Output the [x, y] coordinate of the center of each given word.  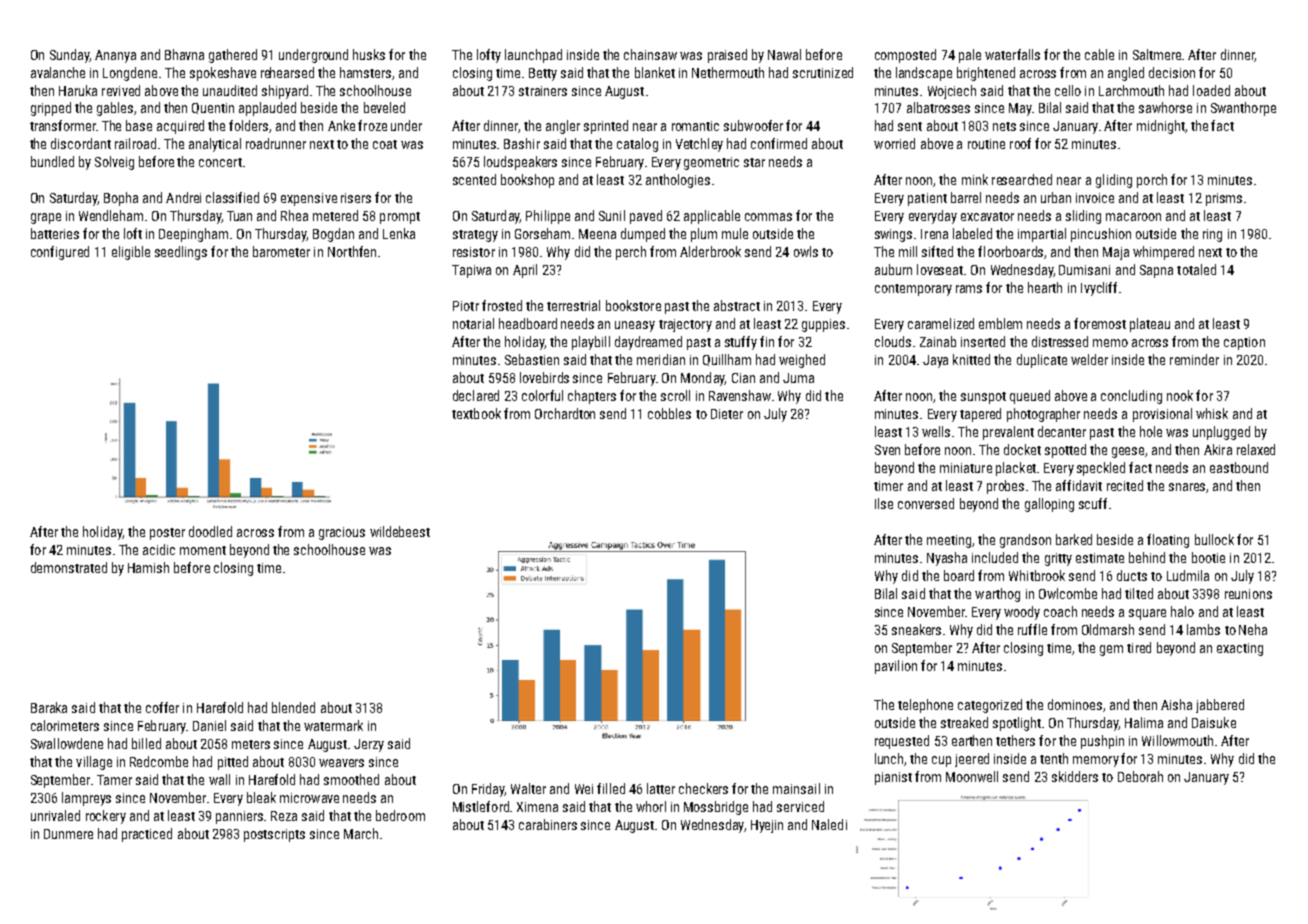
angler [563, 127]
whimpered [1163, 253]
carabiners [548, 824]
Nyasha [947, 559]
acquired [180, 127]
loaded [1211, 90]
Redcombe [159, 761]
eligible [131, 253]
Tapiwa [471, 271]
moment [203, 550]
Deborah [1140, 776]
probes [1005, 487]
